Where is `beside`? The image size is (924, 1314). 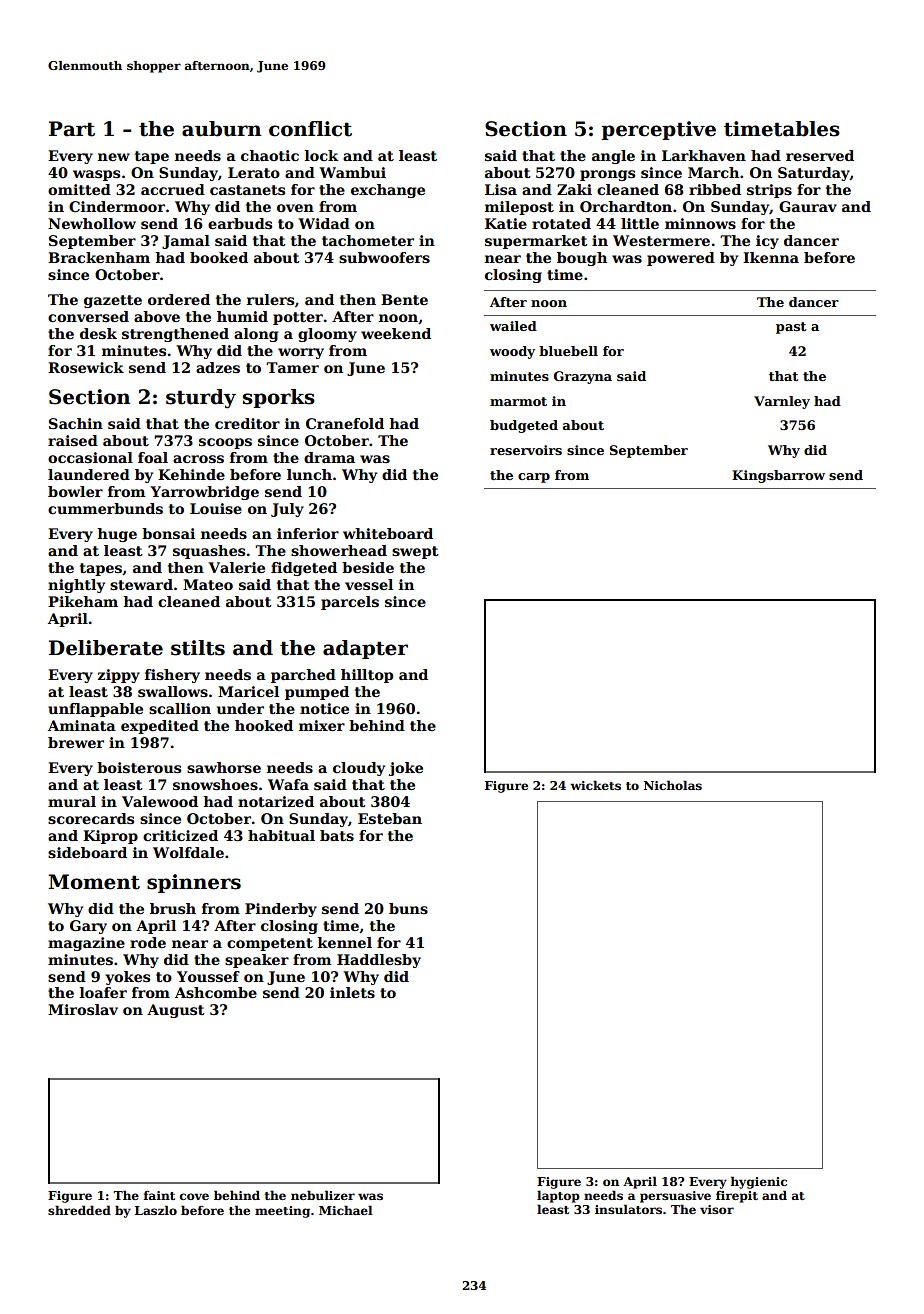 beside is located at coordinates (368, 567).
